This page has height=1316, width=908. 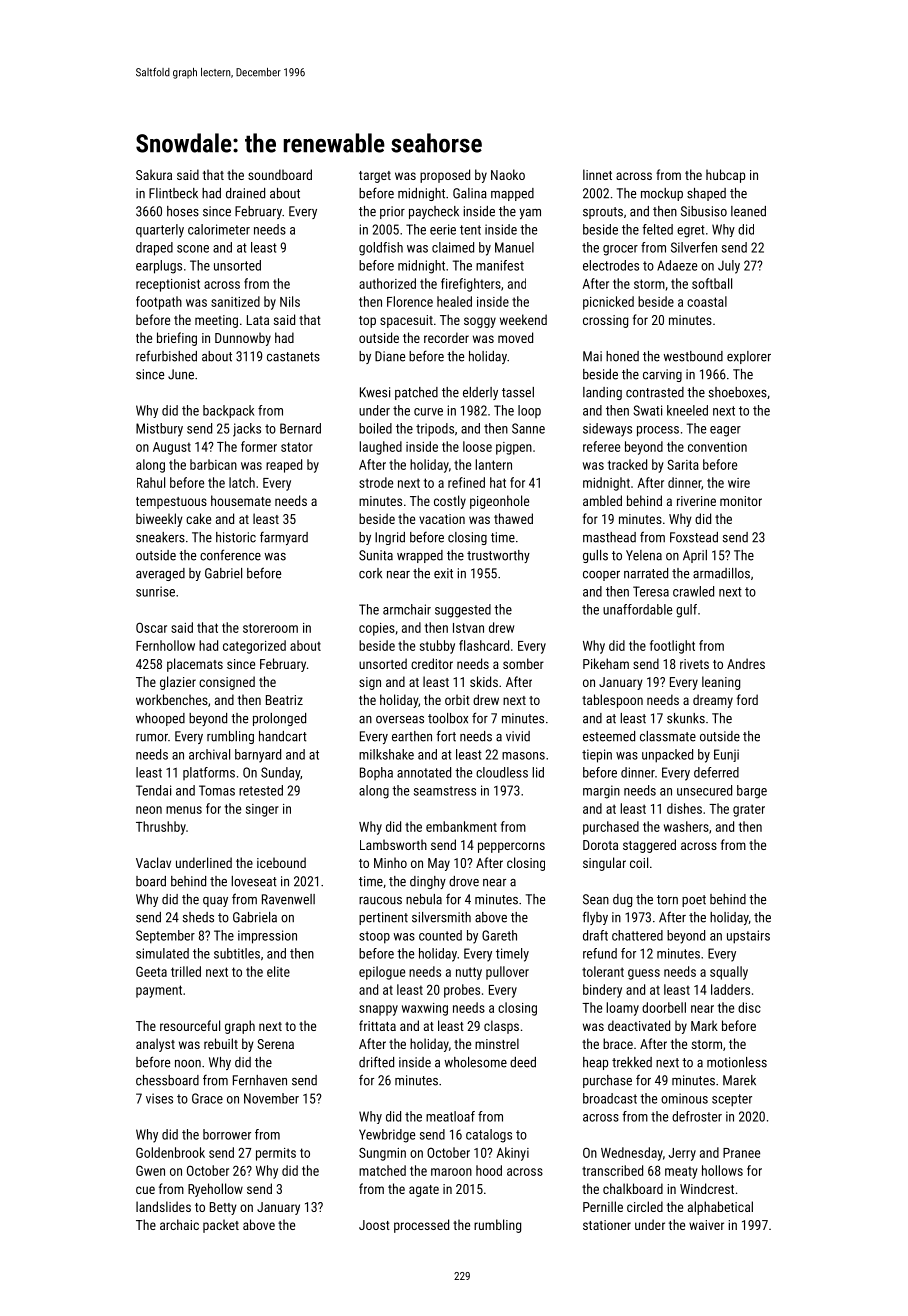 I want to click on Sunday, so click(x=280, y=774).
